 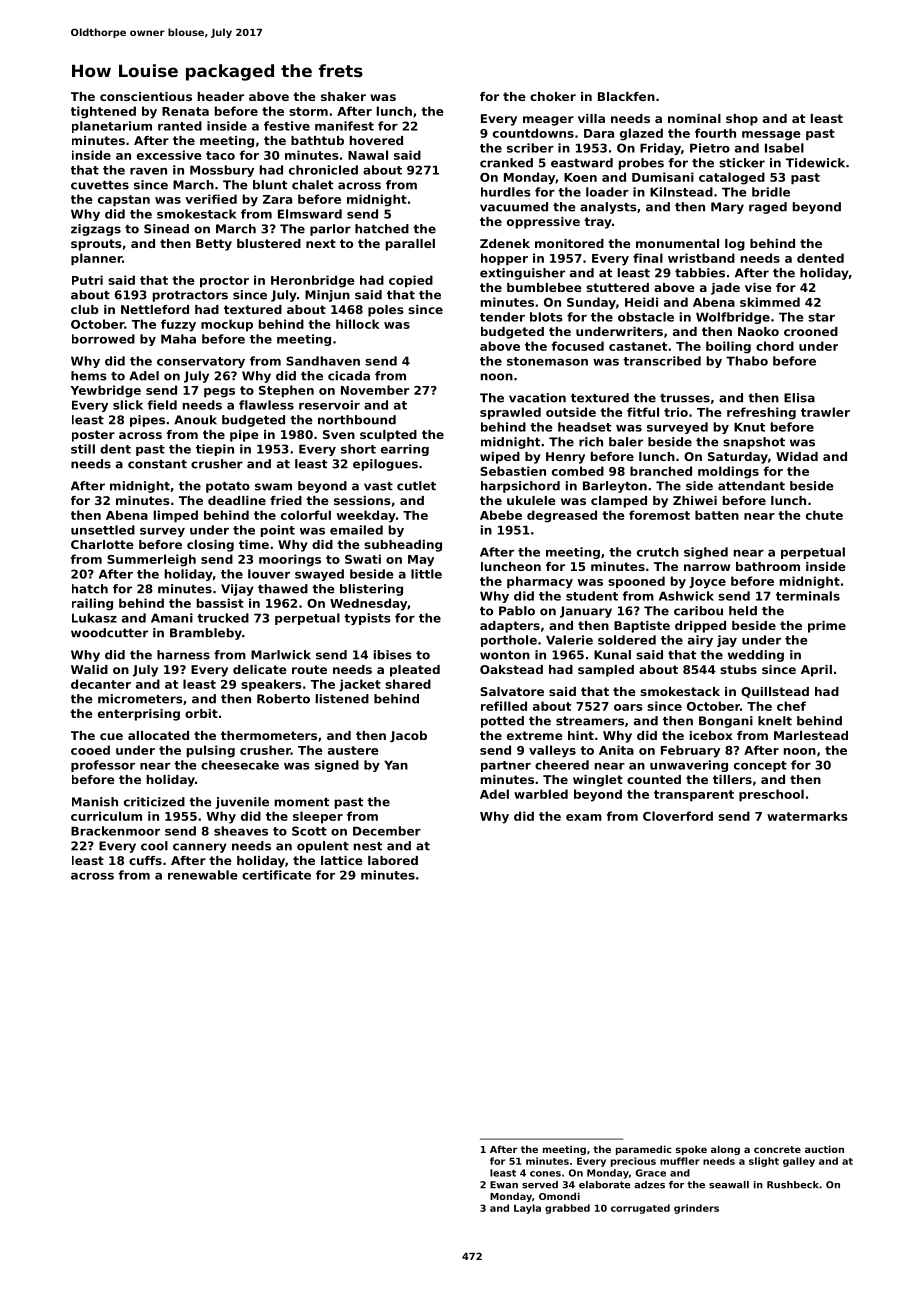 What do you see at coordinates (584, 817) in the screenshot?
I see `exam` at bounding box center [584, 817].
